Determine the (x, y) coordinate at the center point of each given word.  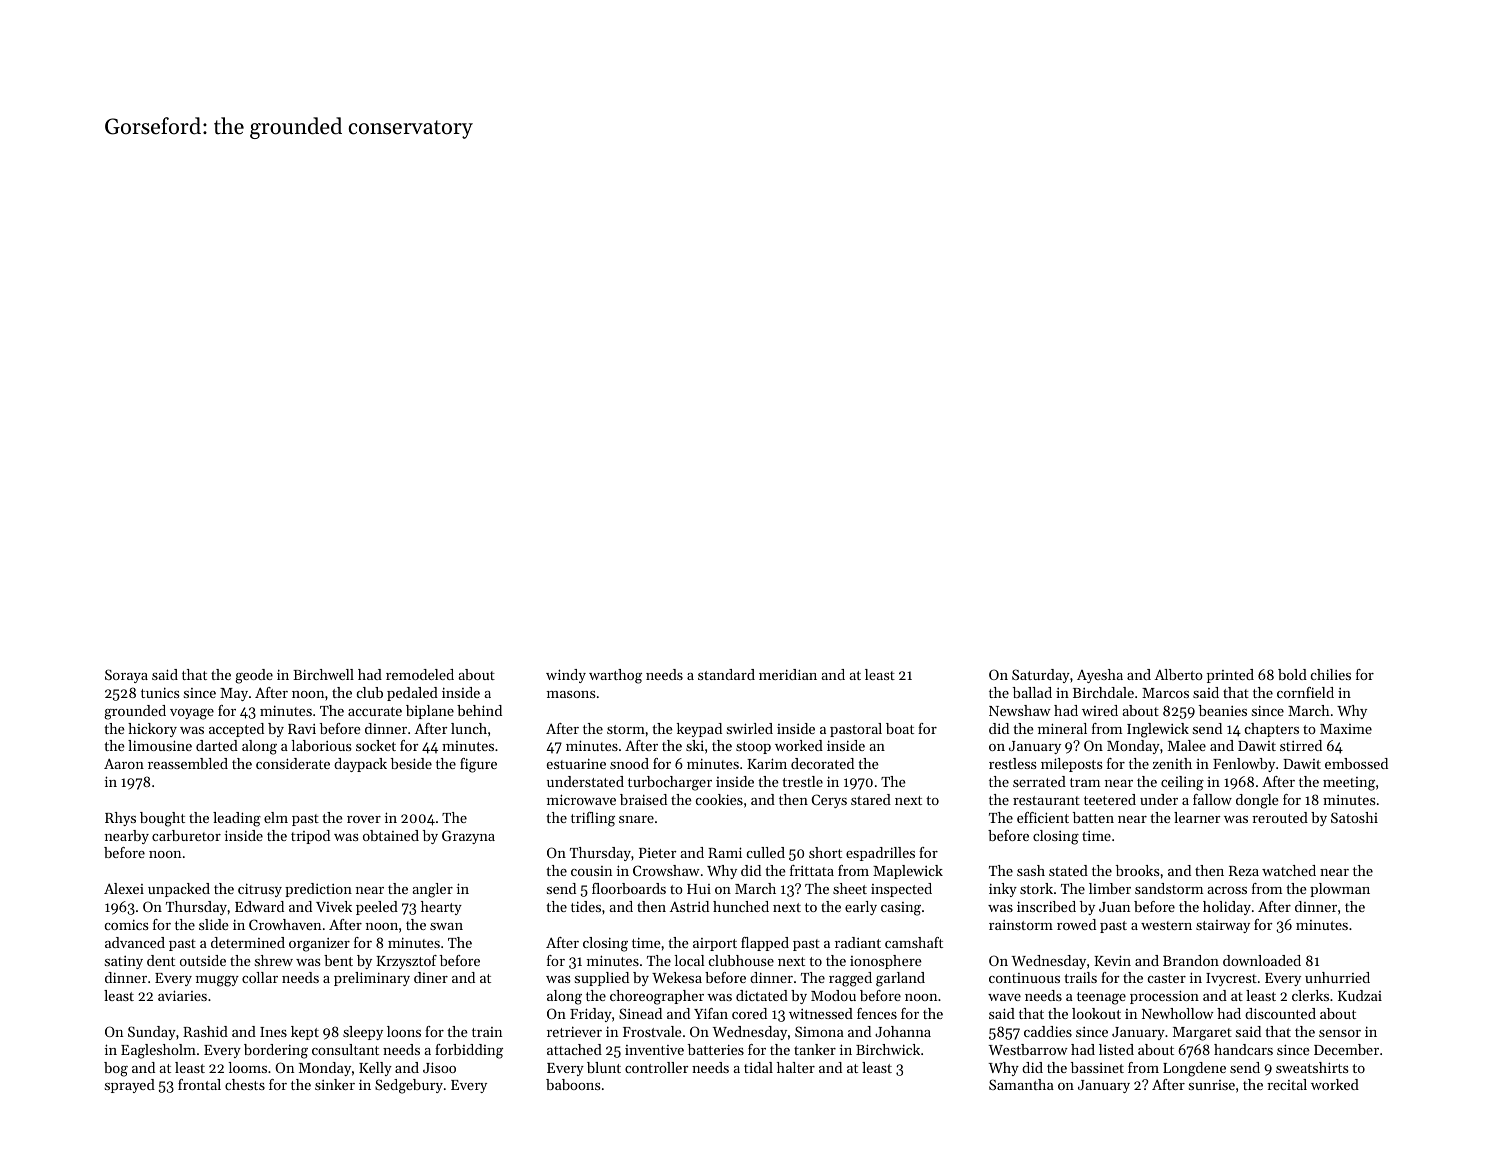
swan (446, 926)
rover (364, 819)
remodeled (420, 674)
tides (586, 906)
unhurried (1337, 977)
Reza (1244, 871)
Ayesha (1100, 676)
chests (245, 1084)
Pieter (657, 853)
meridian (788, 674)
